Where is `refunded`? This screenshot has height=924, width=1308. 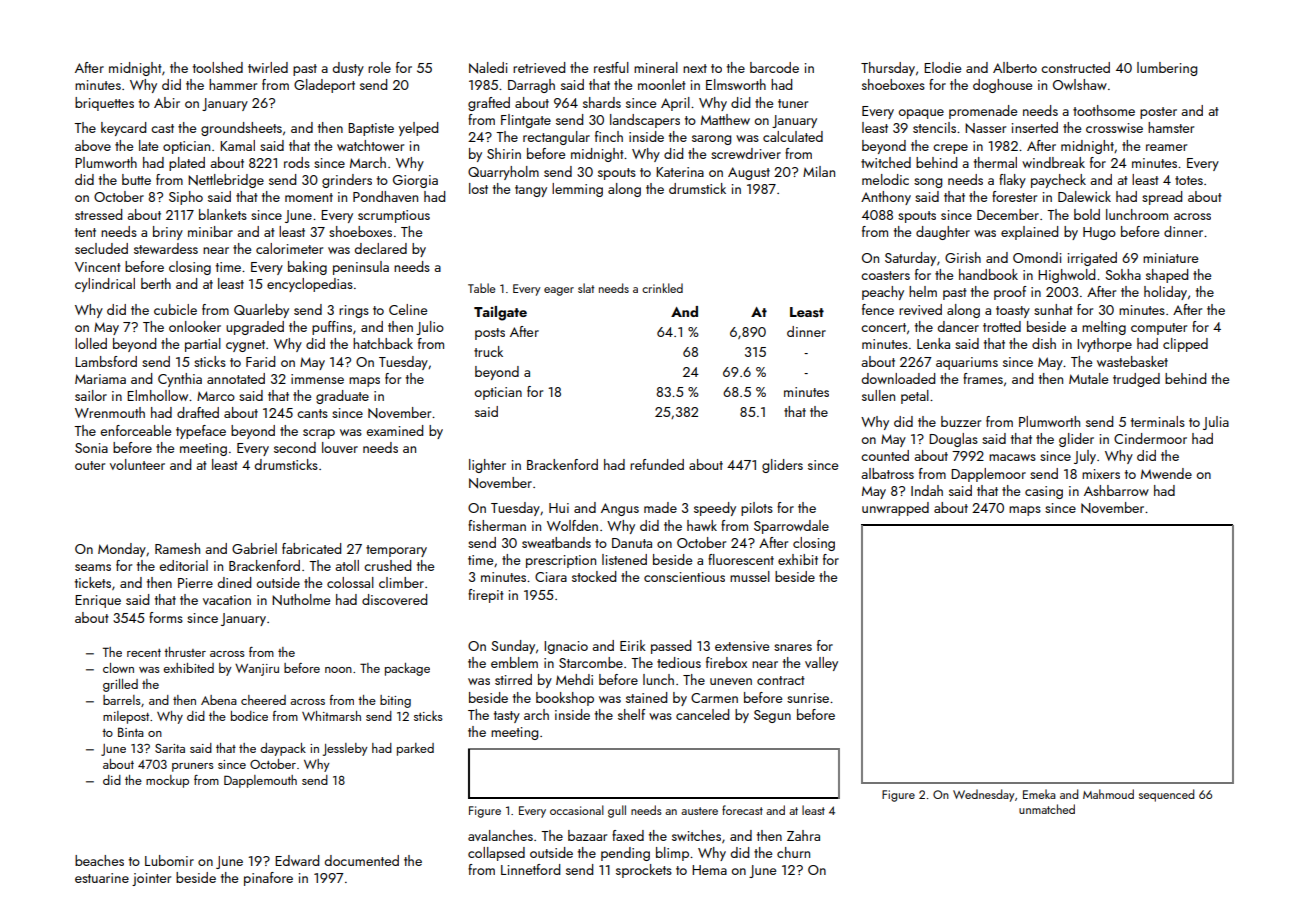
refunded is located at coordinates (657, 464).
